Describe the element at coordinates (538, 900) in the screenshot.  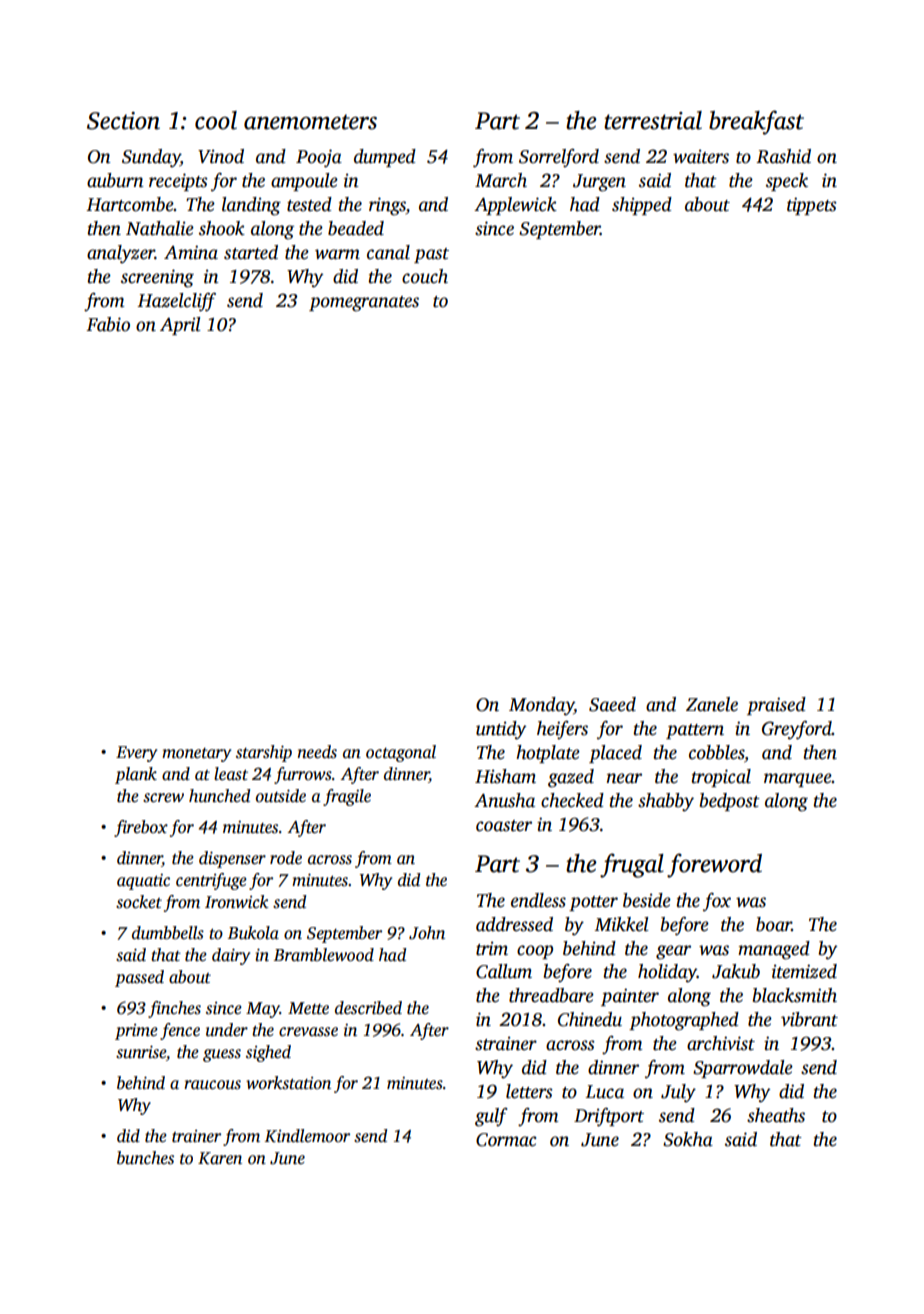
I see `endless` at that location.
